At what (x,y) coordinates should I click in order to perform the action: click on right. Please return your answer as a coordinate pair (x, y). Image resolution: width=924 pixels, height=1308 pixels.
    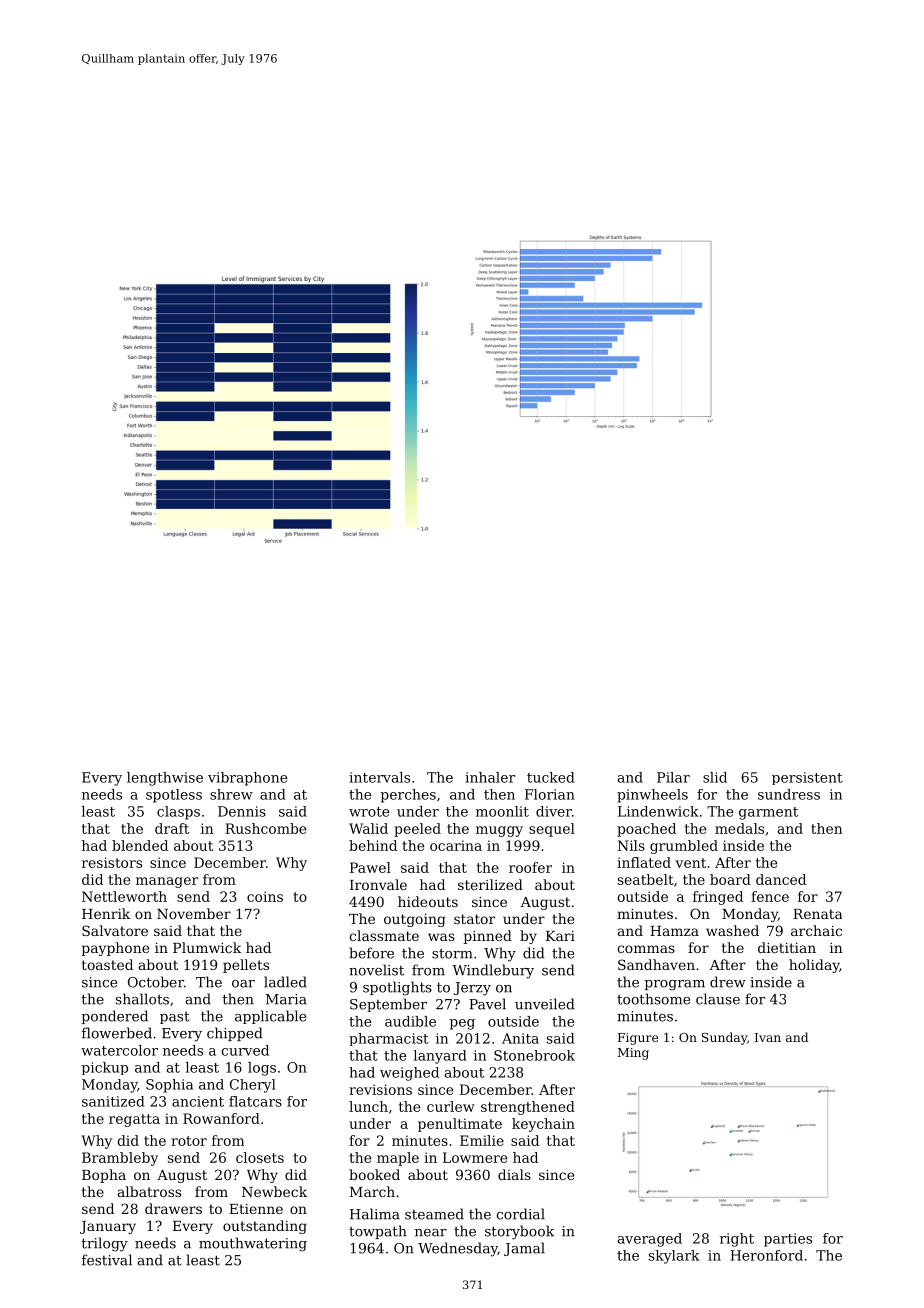
    Looking at the image, I should click on (737, 1240).
